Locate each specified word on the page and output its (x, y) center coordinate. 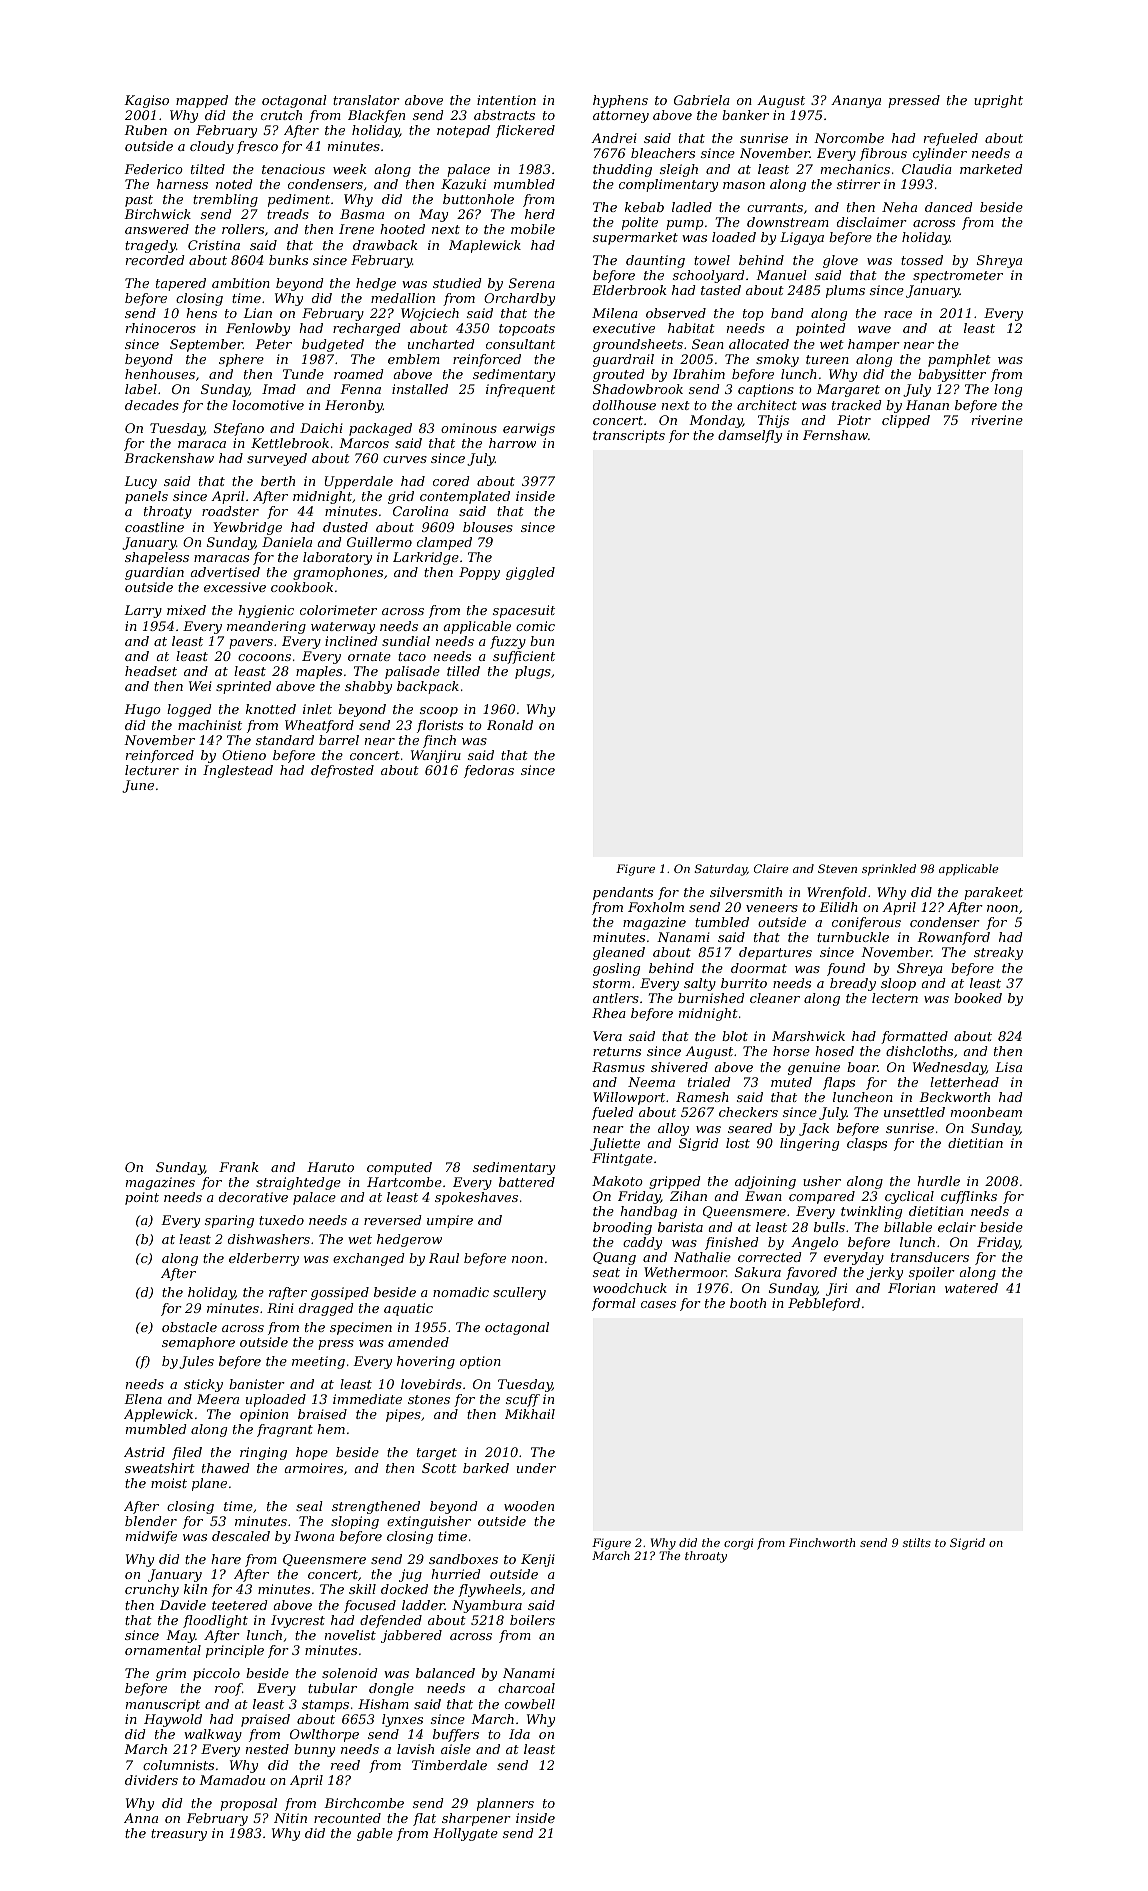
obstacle (189, 1327)
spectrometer (958, 277)
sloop (898, 984)
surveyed (277, 459)
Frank (239, 1167)
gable (375, 1834)
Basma (362, 214)
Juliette (615, 1144)
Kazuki (463, 184)
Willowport (629, 1098)
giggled (530, 573)
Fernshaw (835, 435)
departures (775, 953)
